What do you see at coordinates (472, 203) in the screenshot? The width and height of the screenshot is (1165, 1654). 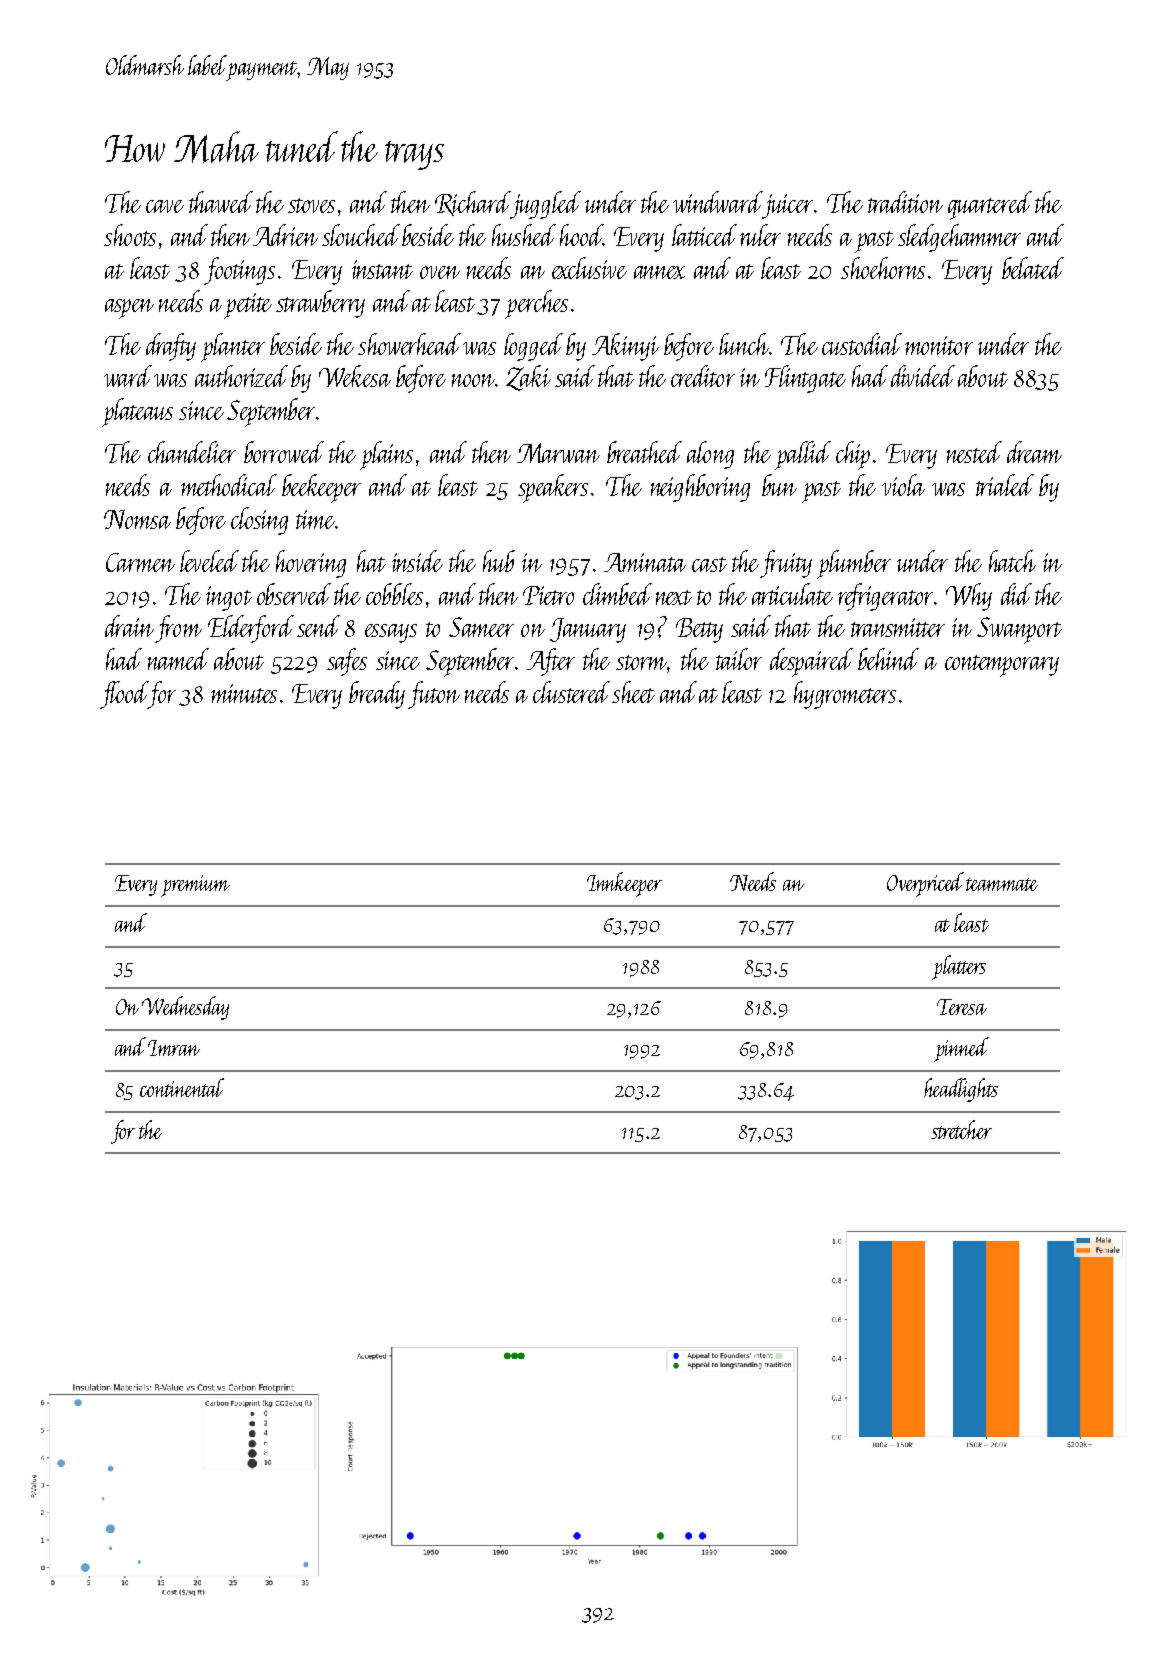 I see `Richard` at bounding box center [472, 203].
